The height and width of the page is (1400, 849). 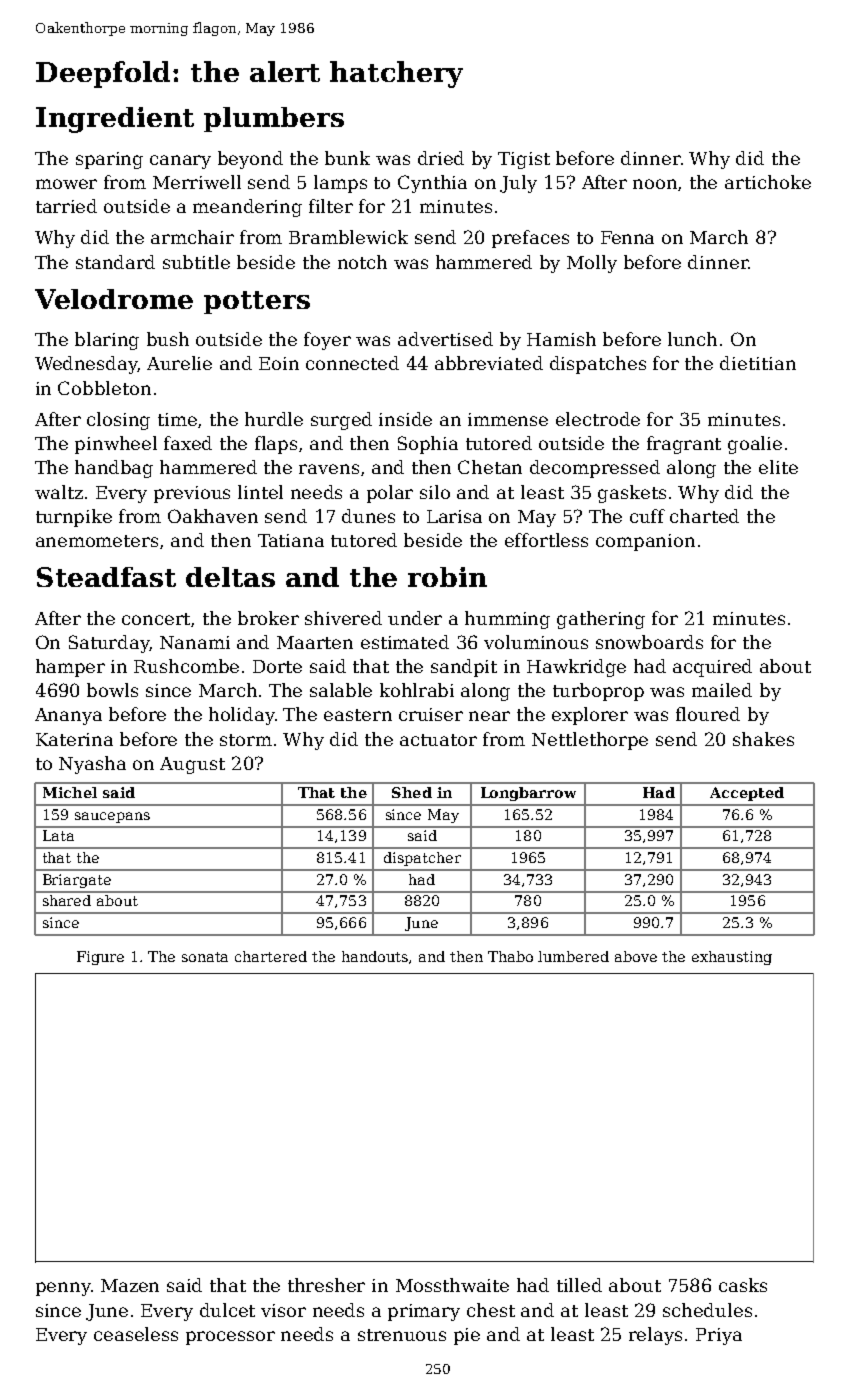 What do you see at coordinates (428, 445) in the page?
I see `Sophia` at bounding box center [428, 445].
